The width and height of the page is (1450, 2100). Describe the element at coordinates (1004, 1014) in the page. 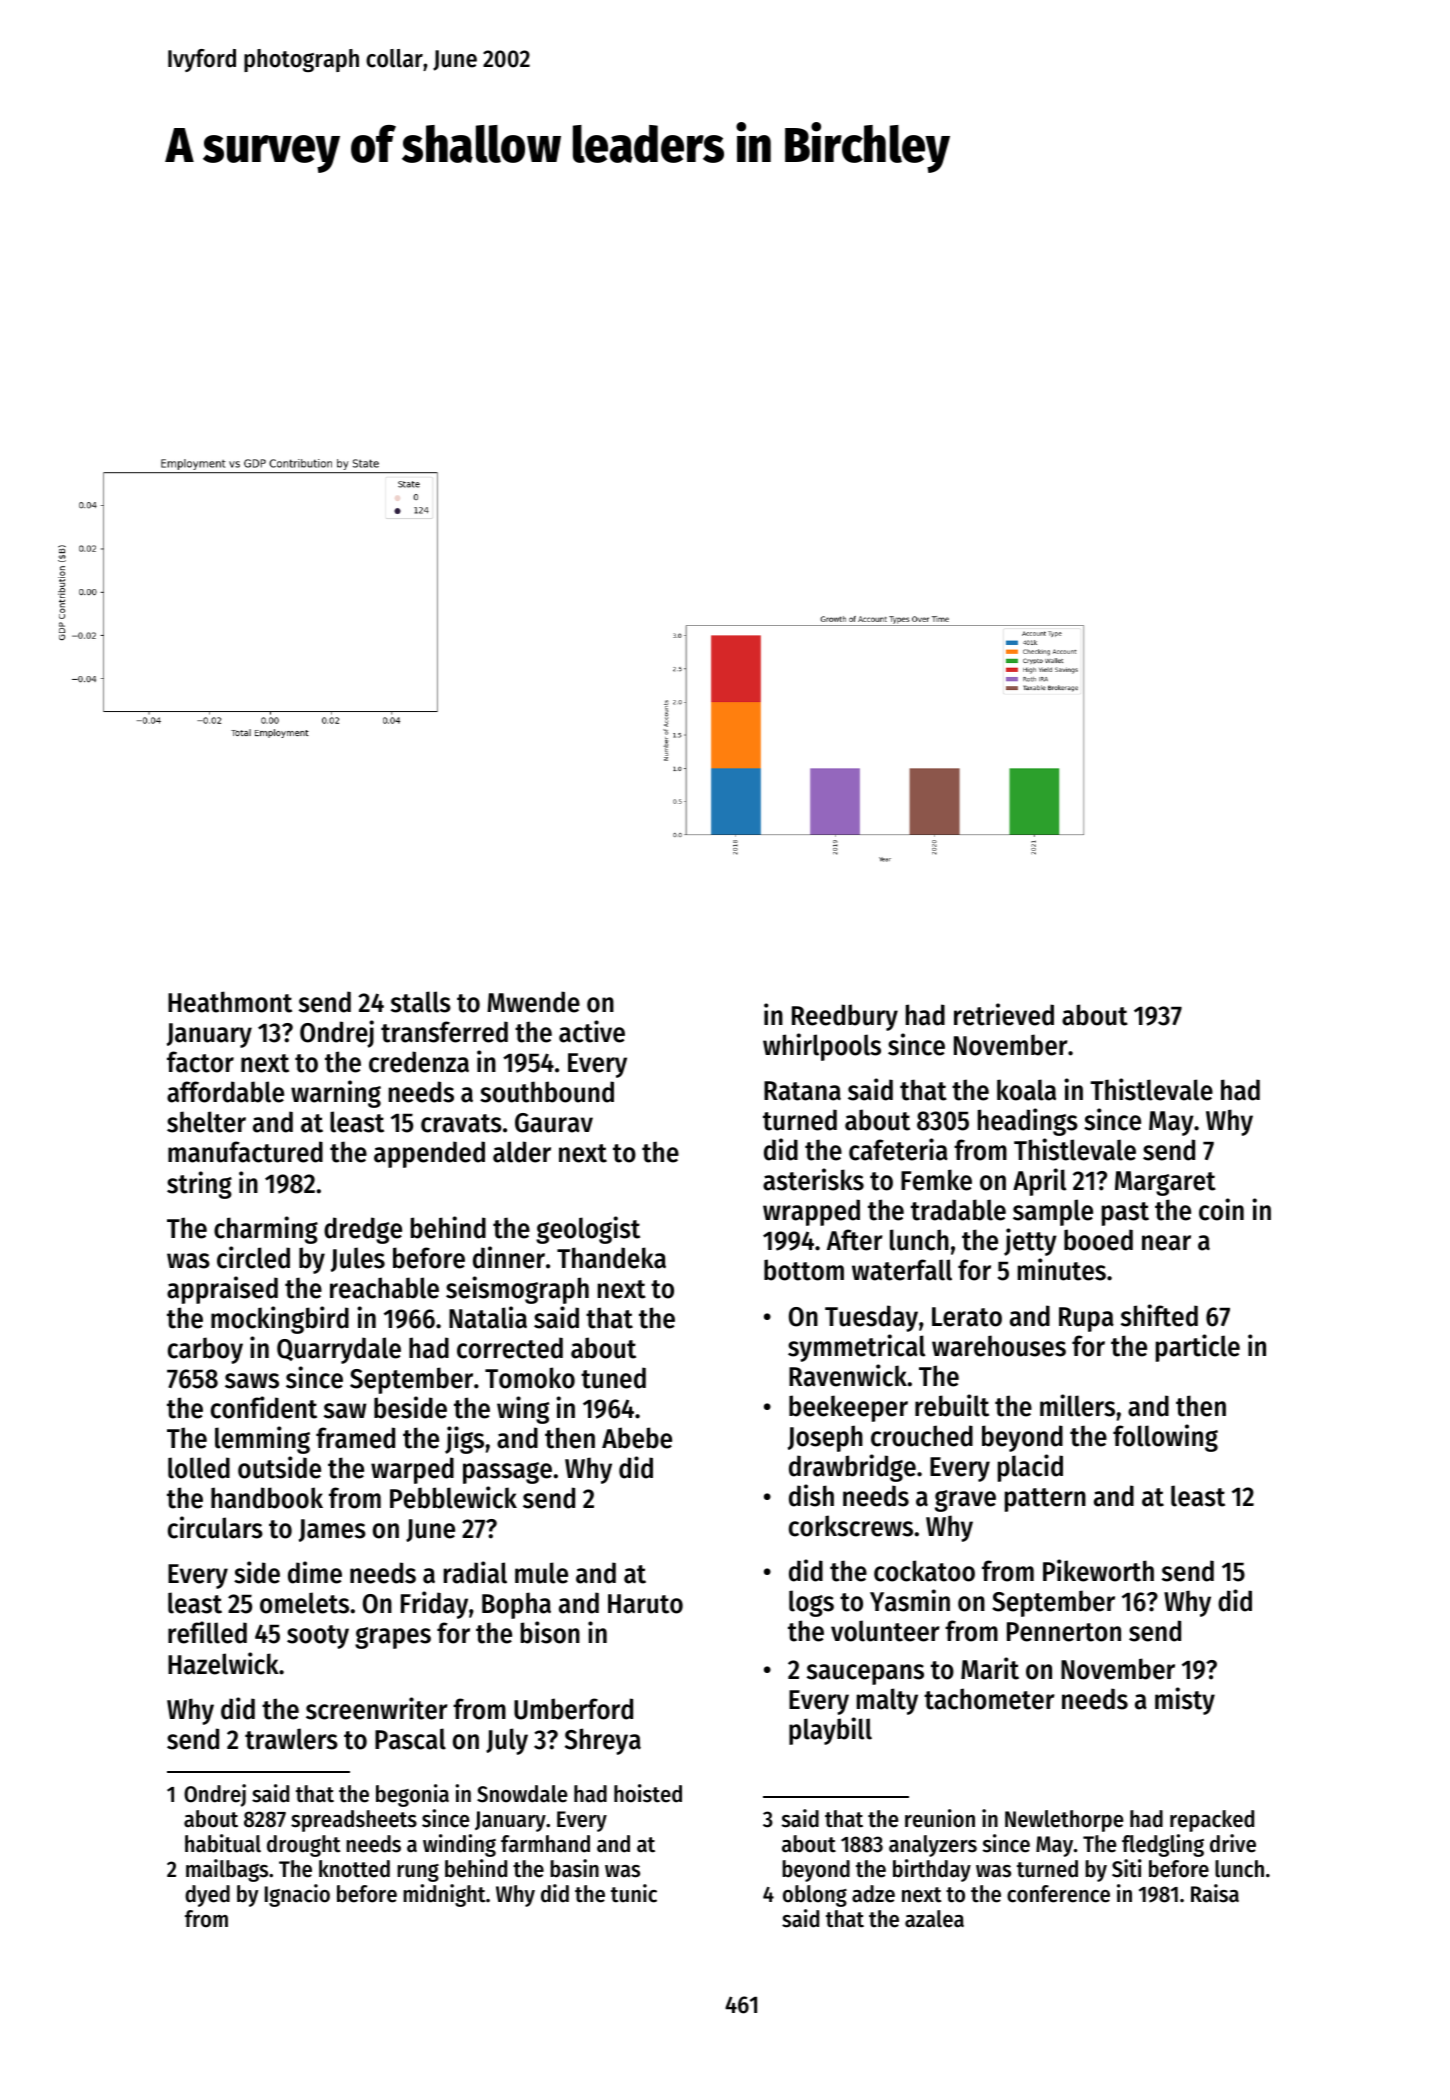

I see `retrieved` at that location.
